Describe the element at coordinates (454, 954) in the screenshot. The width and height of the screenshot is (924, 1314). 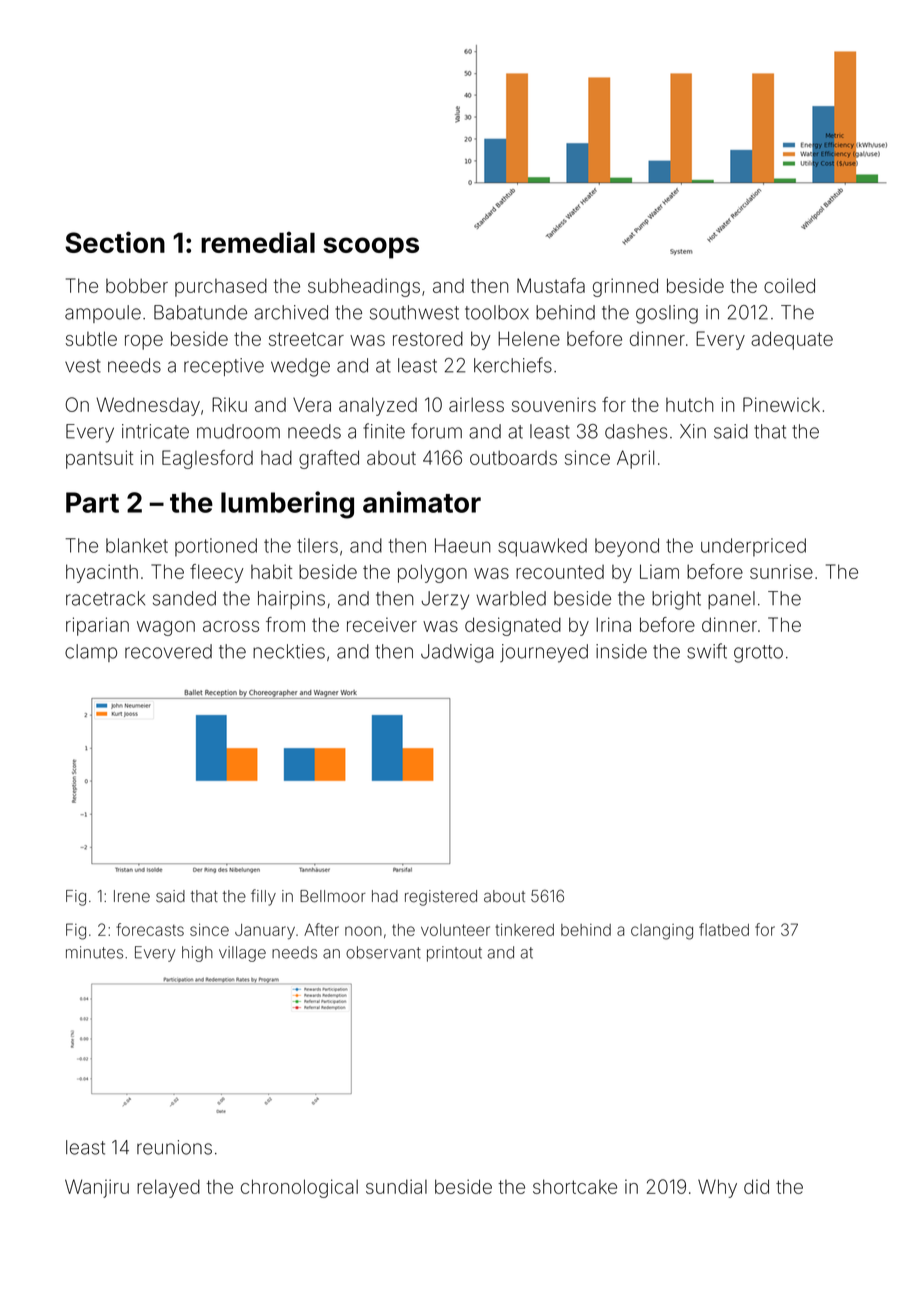
I see `printout` at that location.
